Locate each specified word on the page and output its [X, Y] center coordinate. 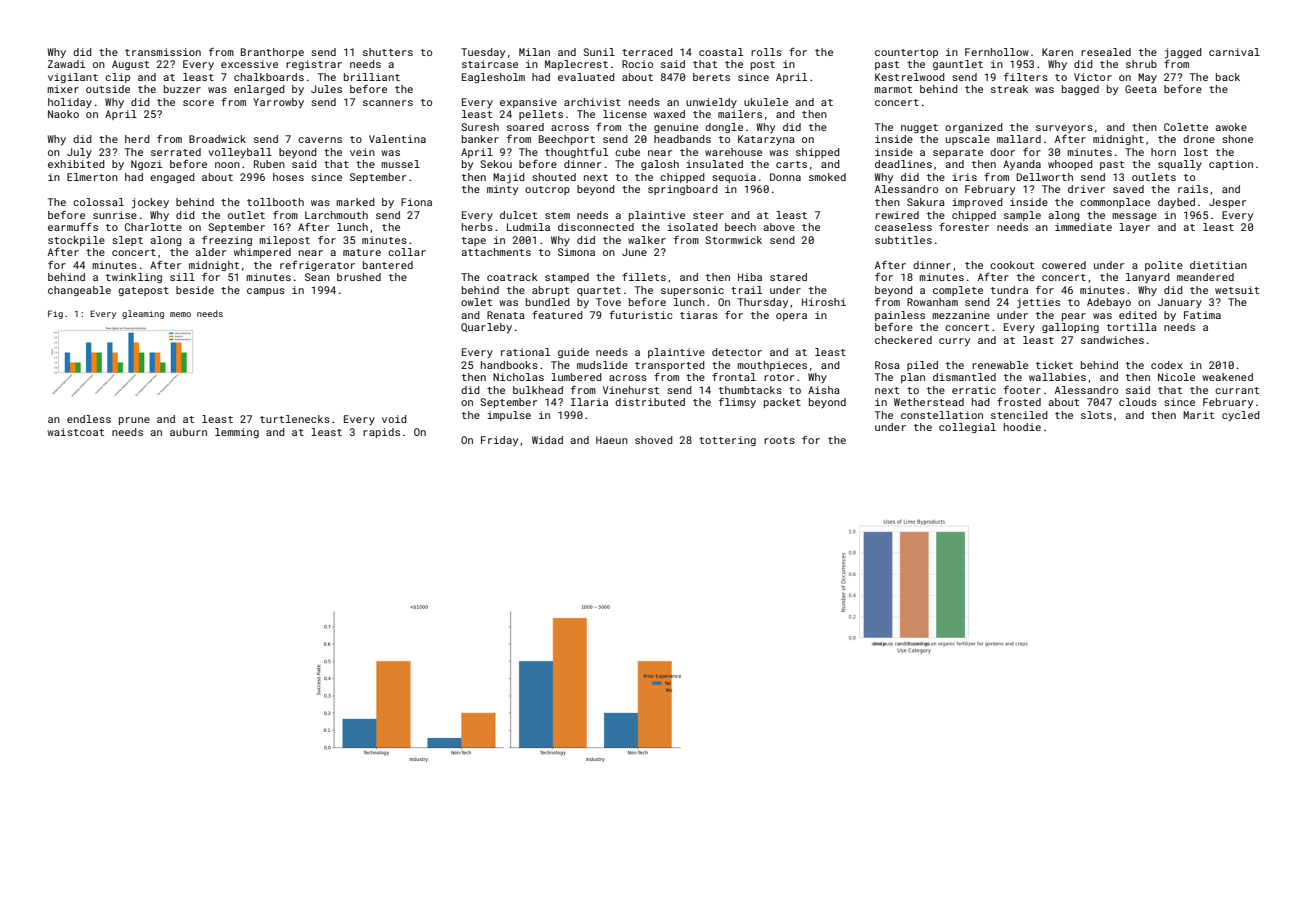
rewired [897, 215]
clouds [1138, 402]
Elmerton [92, 177]
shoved [654, 440]
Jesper [1227, 203]
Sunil [599, 52]
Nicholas [518, 377]
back [1228, 77]
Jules [326, 89]
